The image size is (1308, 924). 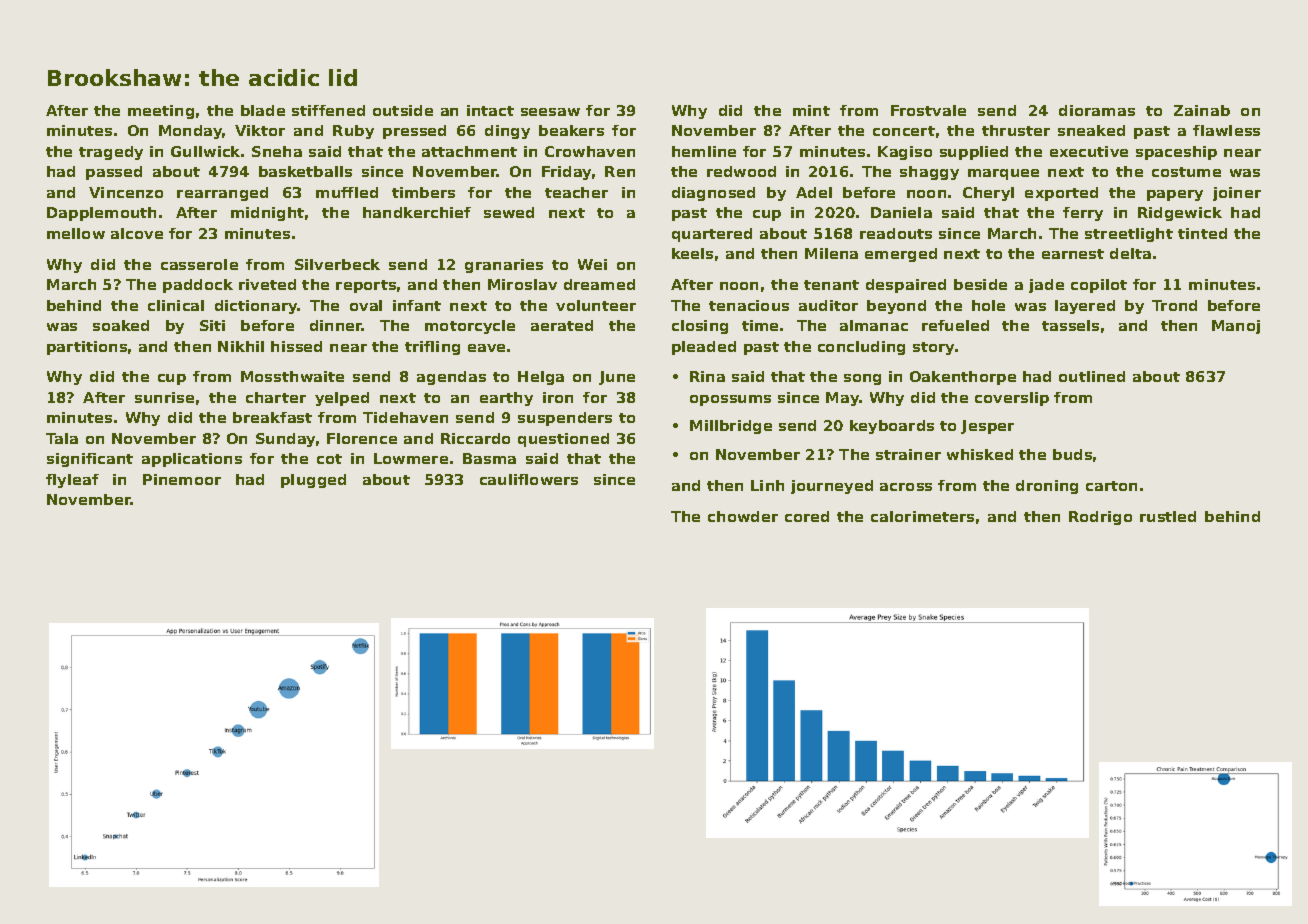 I want to click on copilot, so click(x=1099, y=286).
